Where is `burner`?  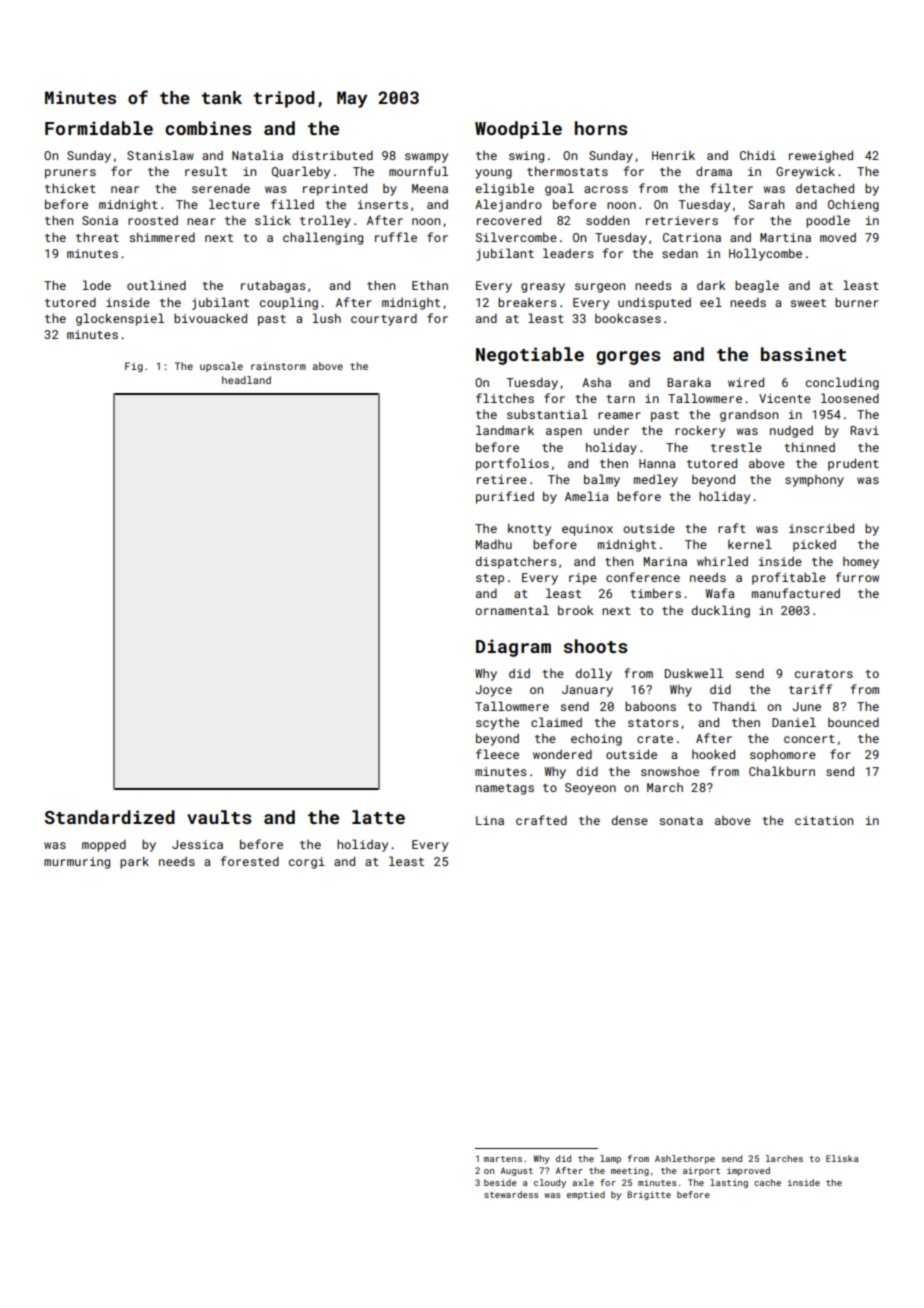
burner is located at coordinates (857, 302).
